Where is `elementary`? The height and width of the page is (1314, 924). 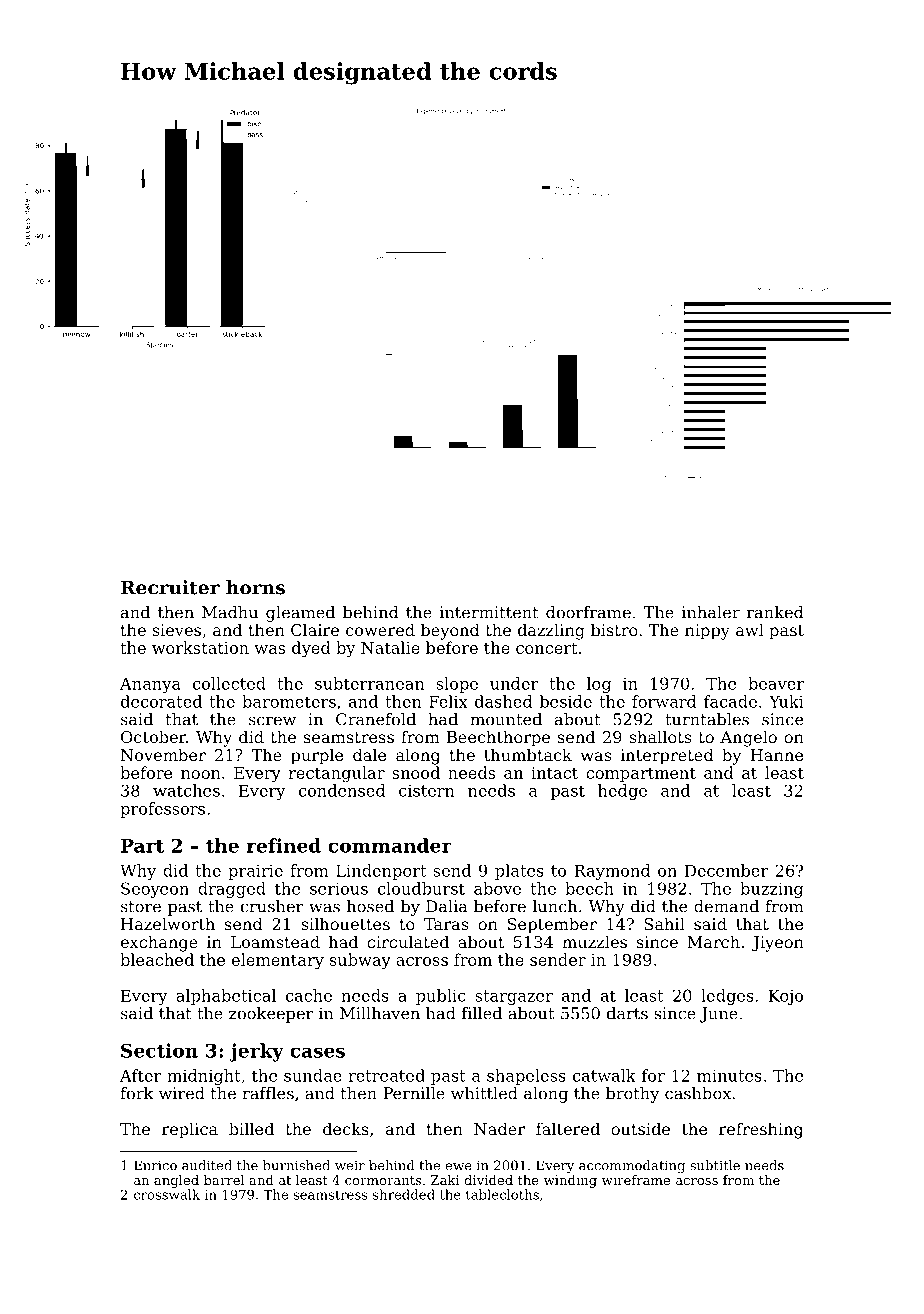 elementary is located at coordinates (278, 961).
